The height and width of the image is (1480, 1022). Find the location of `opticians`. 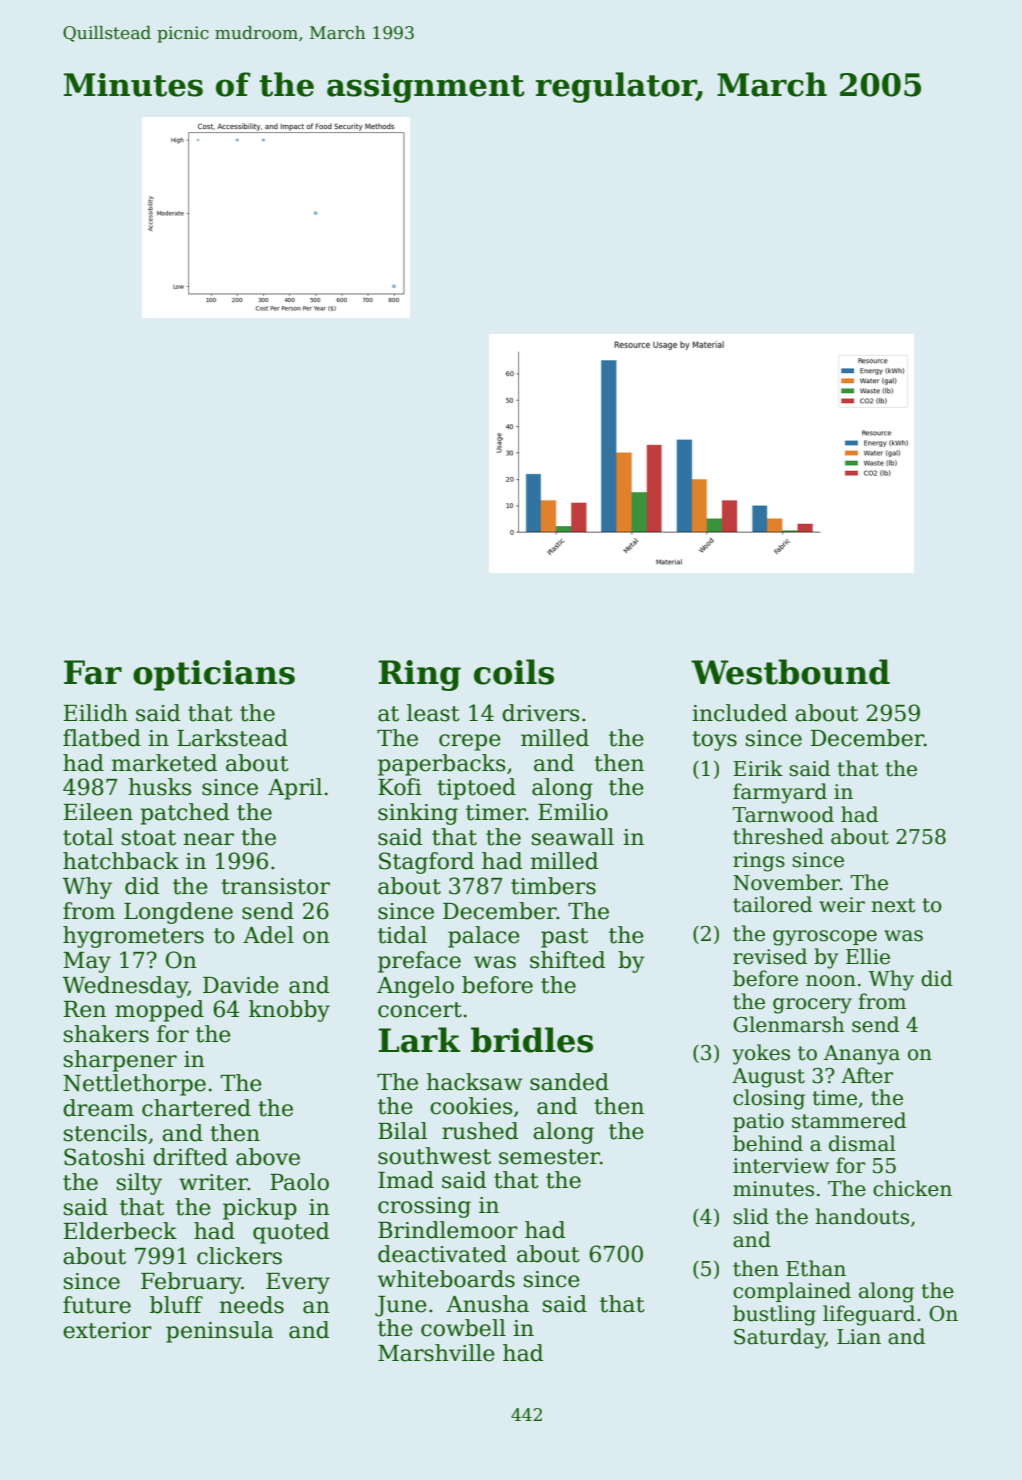

opticians is located at coordinates (214, 675).
